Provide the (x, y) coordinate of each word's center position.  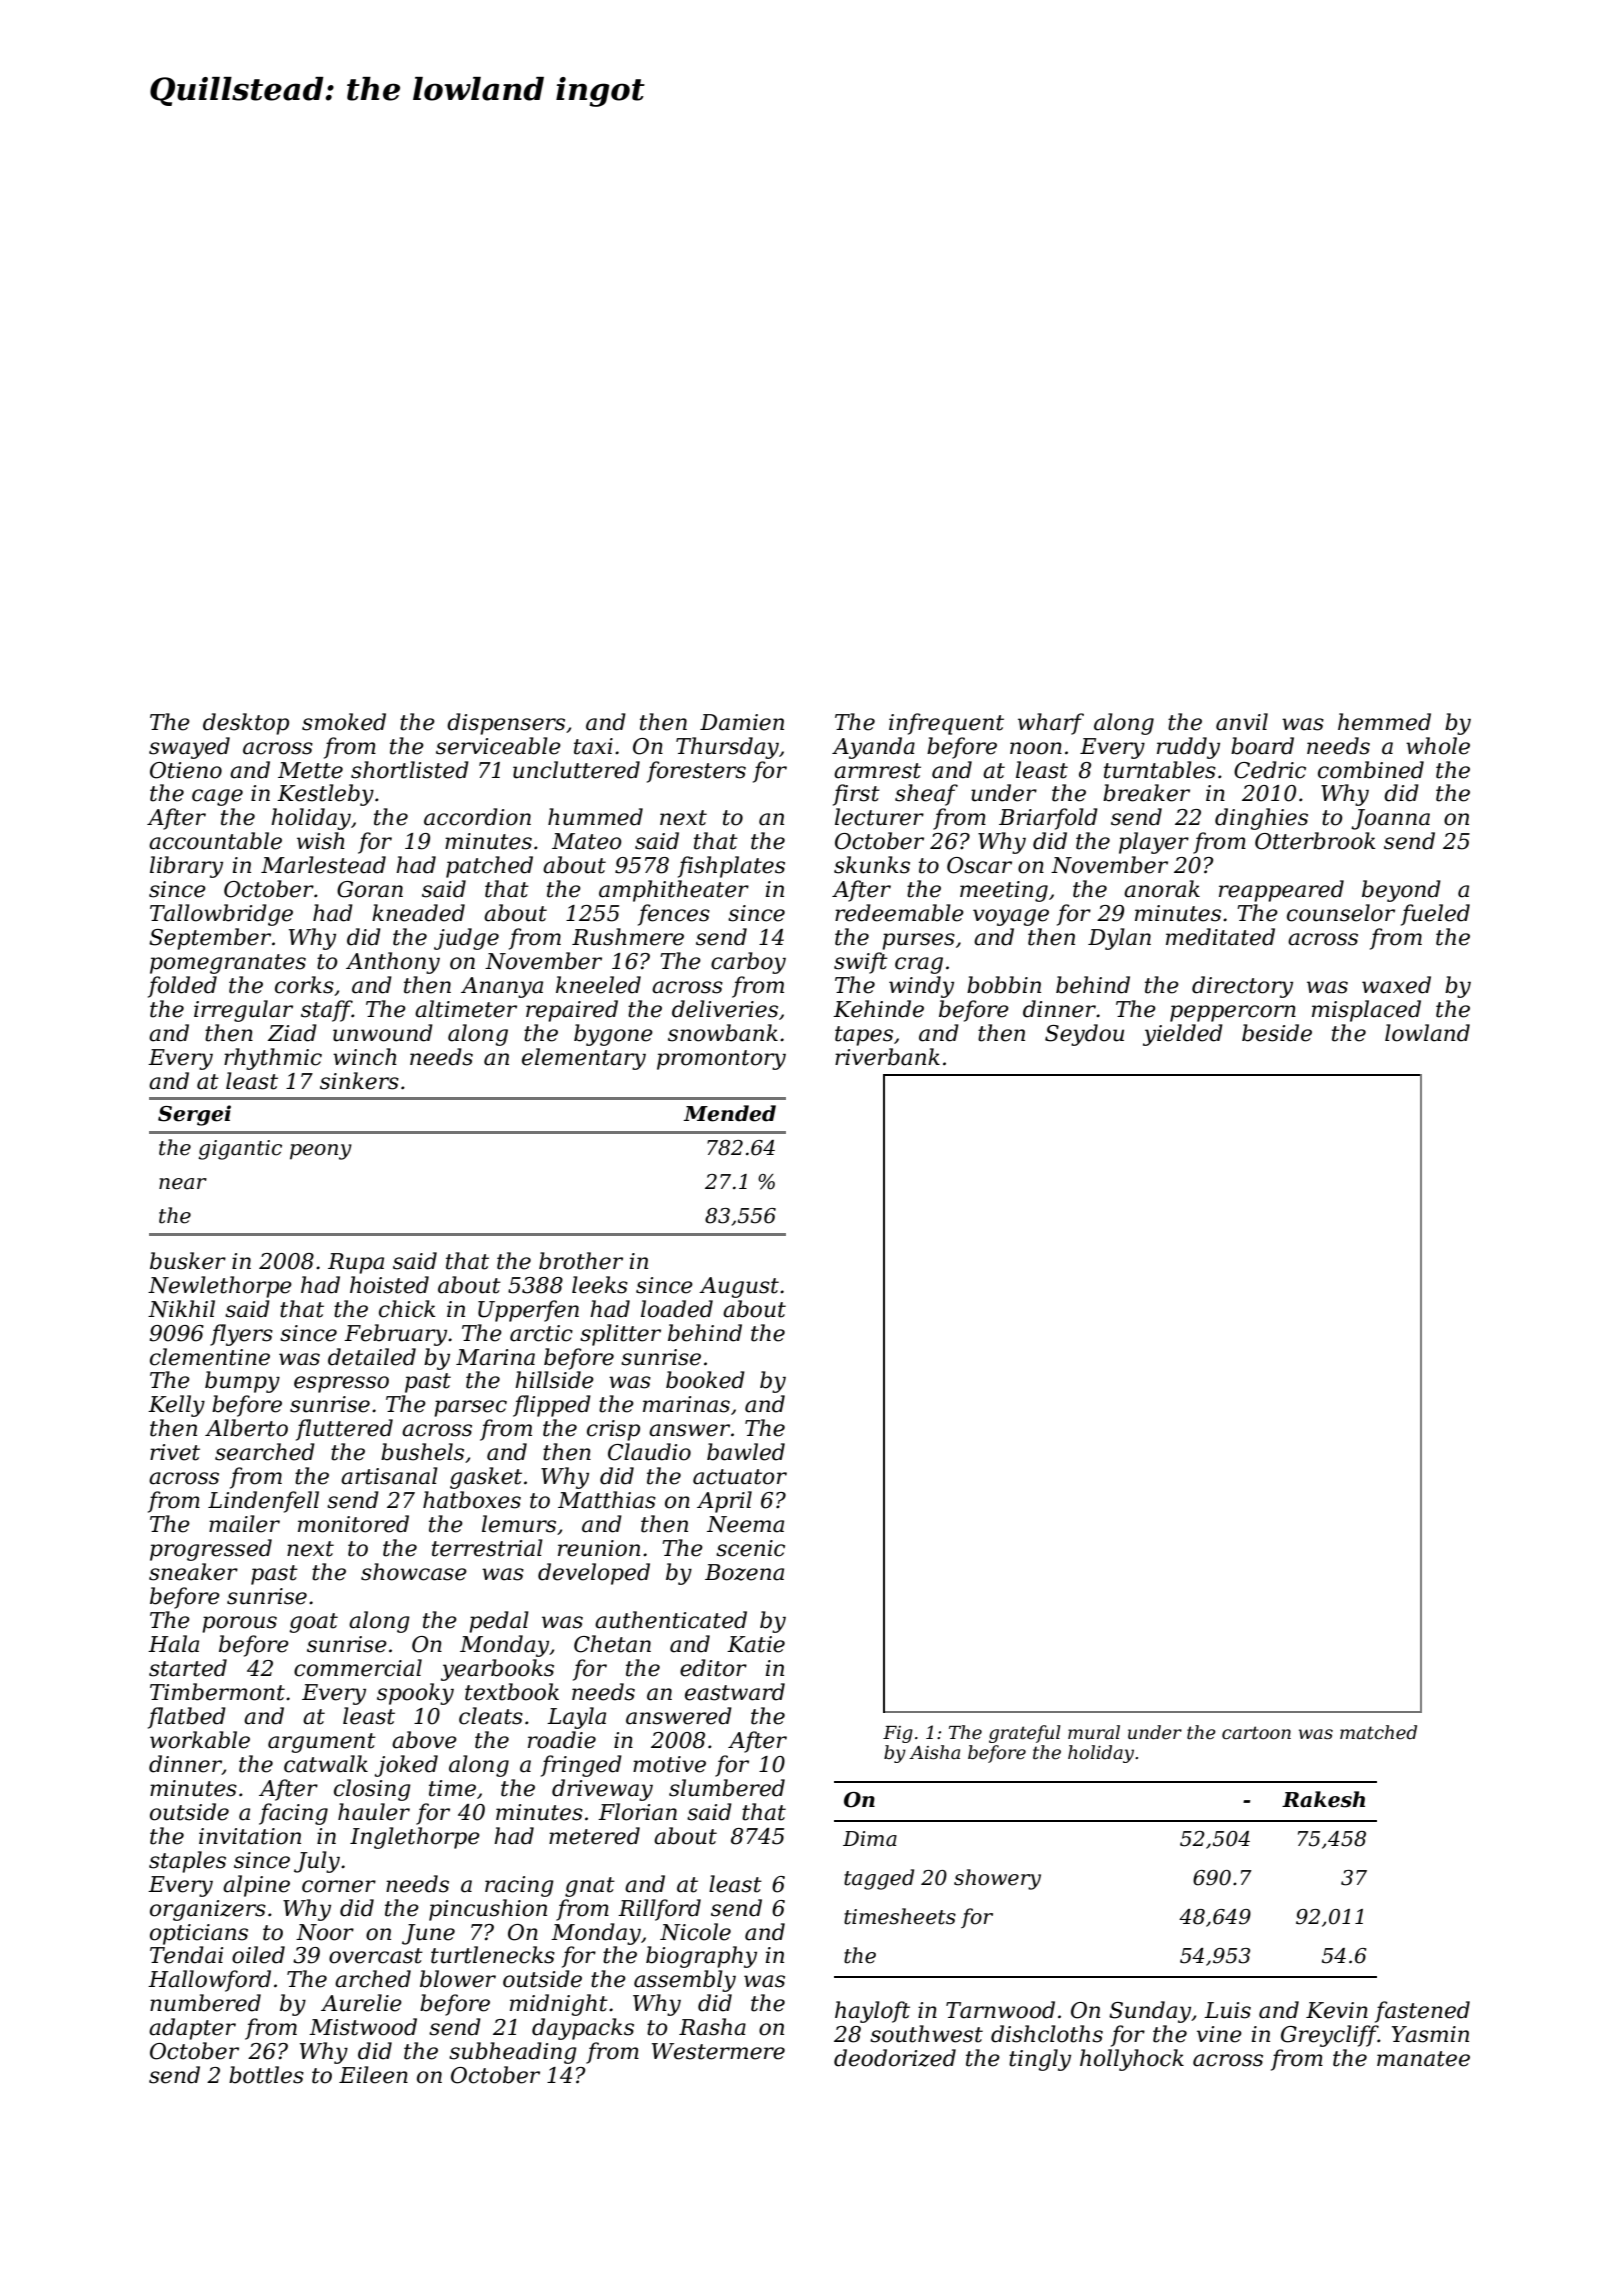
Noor (325, 1932)
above (424, 1740)
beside (1277, 1033)
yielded (1183, 1035)
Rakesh (1323, 1799)
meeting (1004, 891)
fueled (1435, 915)
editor (713, 1668)
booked (705, 1380)
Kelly (176, 1406)
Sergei (194, 1115)
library (186, 867)
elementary (584, 1059)
